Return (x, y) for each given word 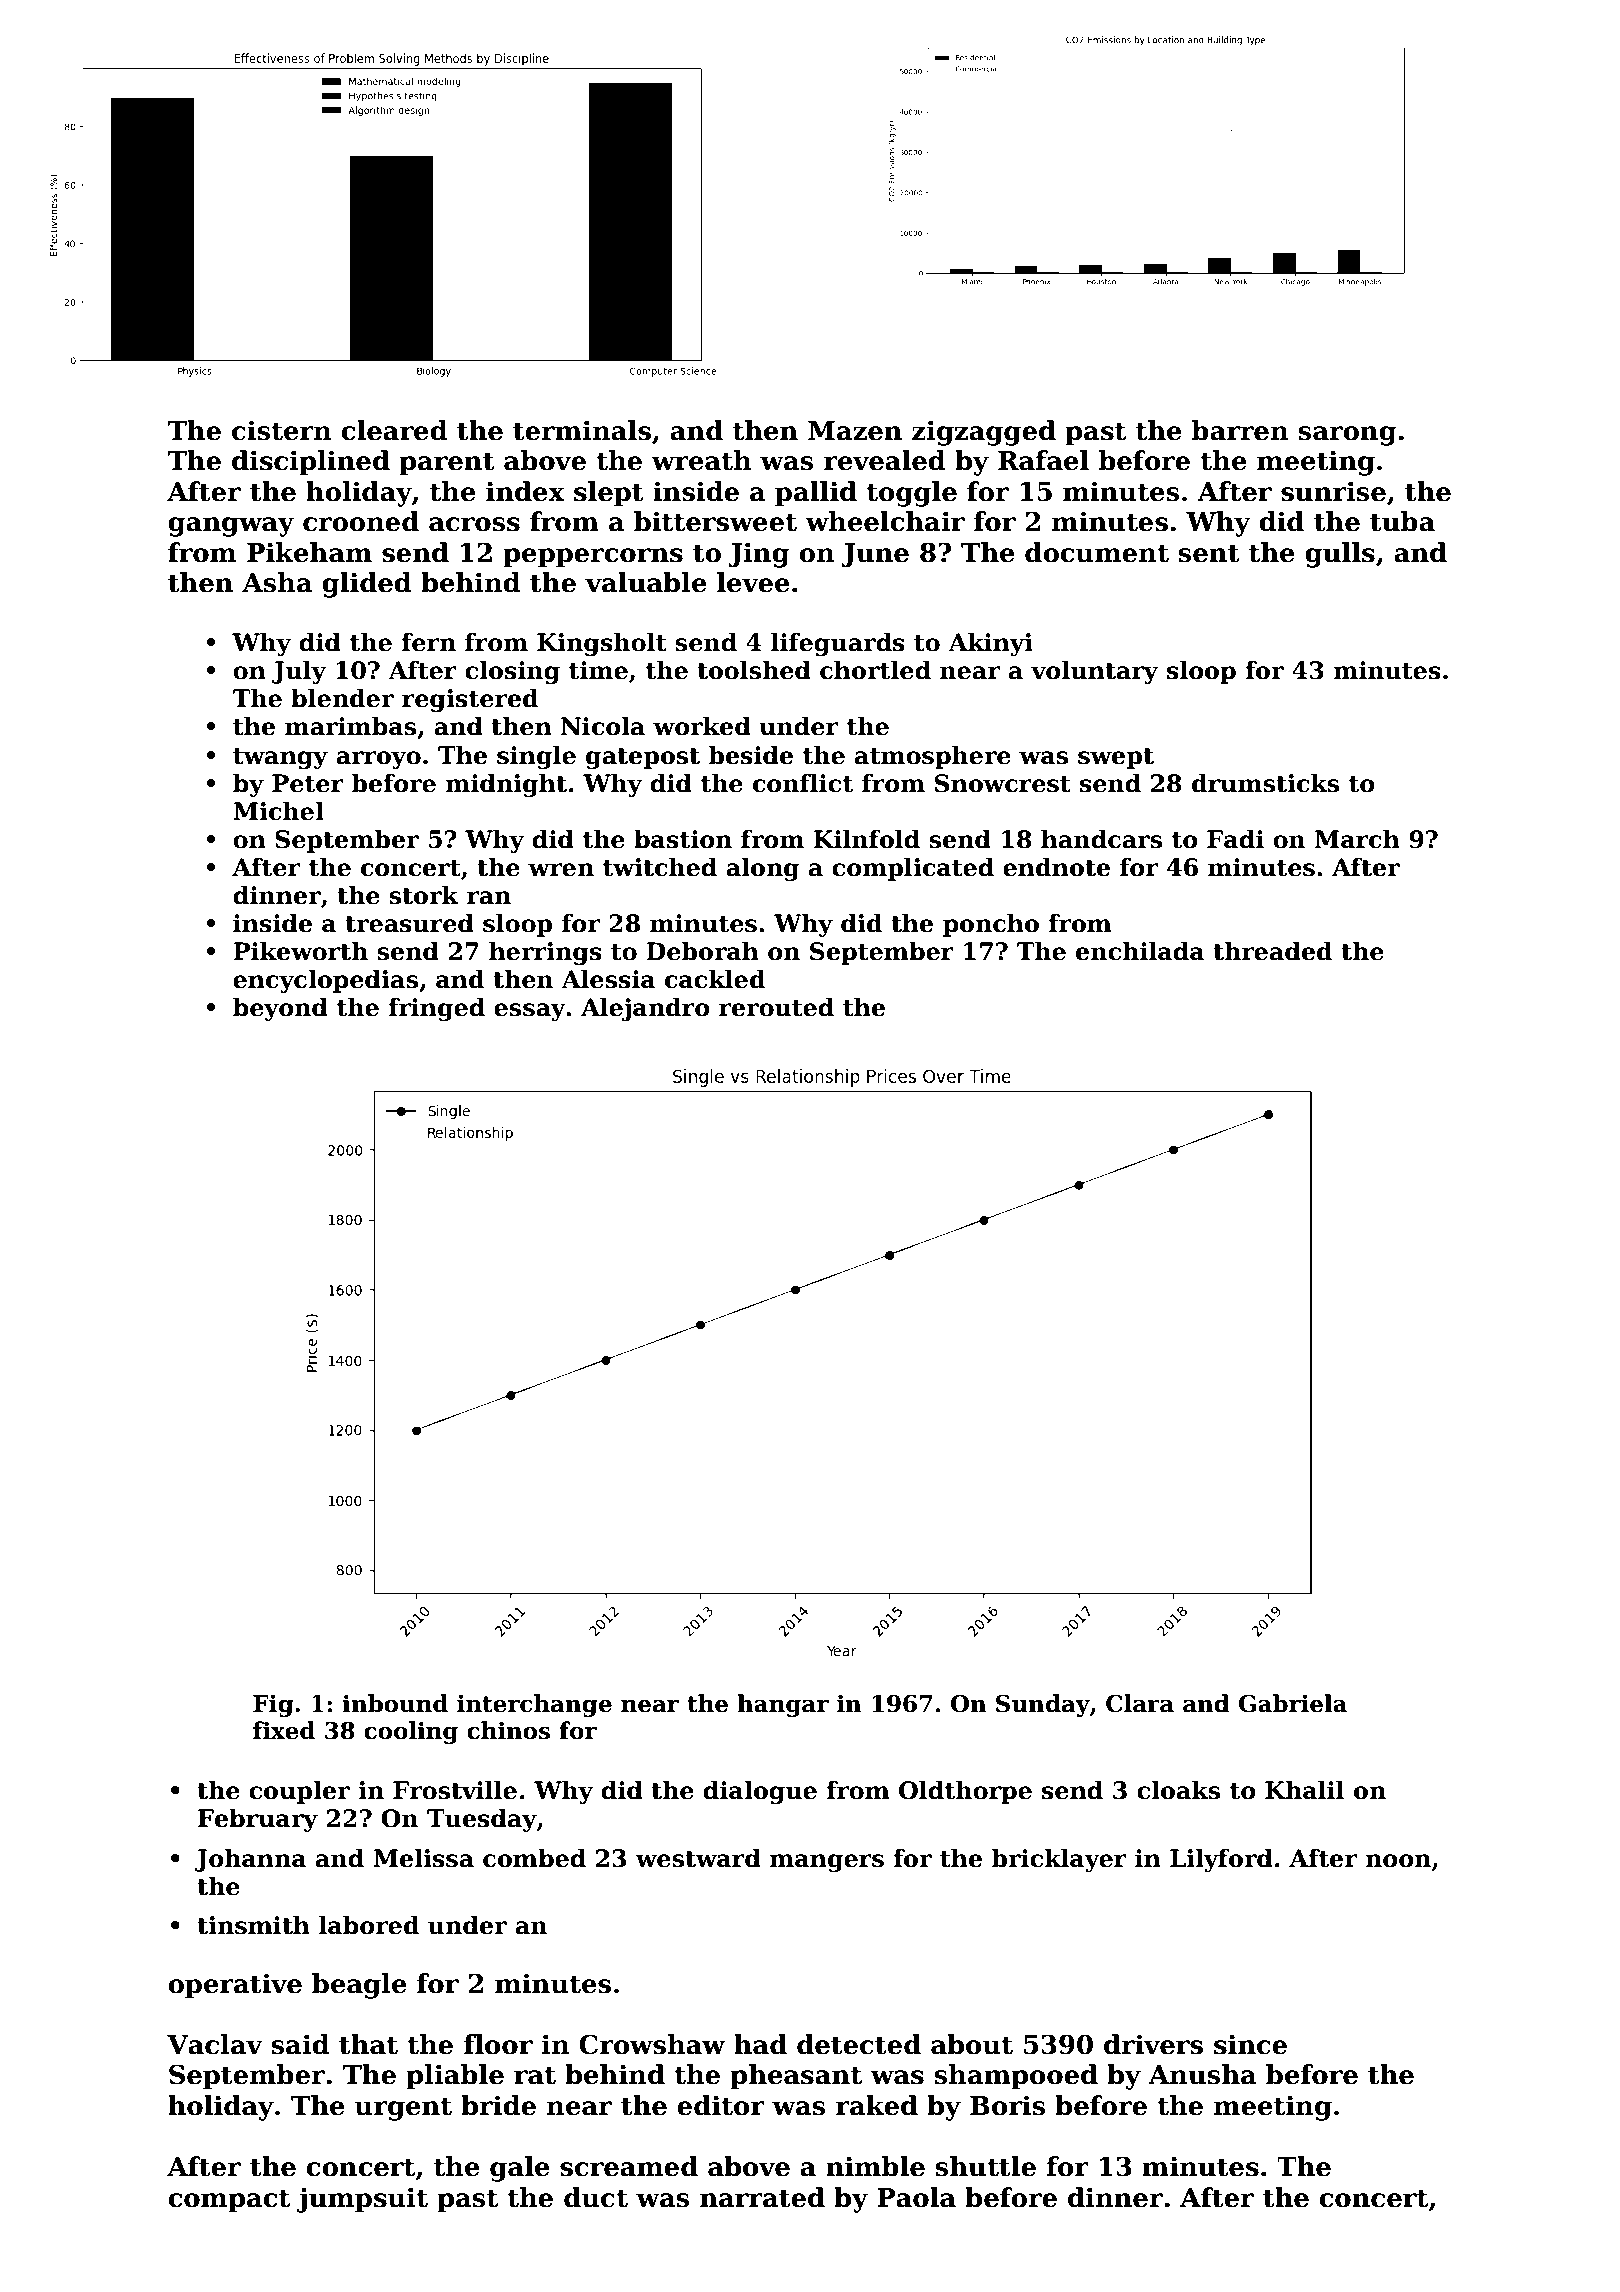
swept (1116, 758)
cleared (394, 430)
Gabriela (1293, 1703)
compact (229, 2201)
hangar (783, 1705)
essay (530, 1012)
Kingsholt (602, 644)
